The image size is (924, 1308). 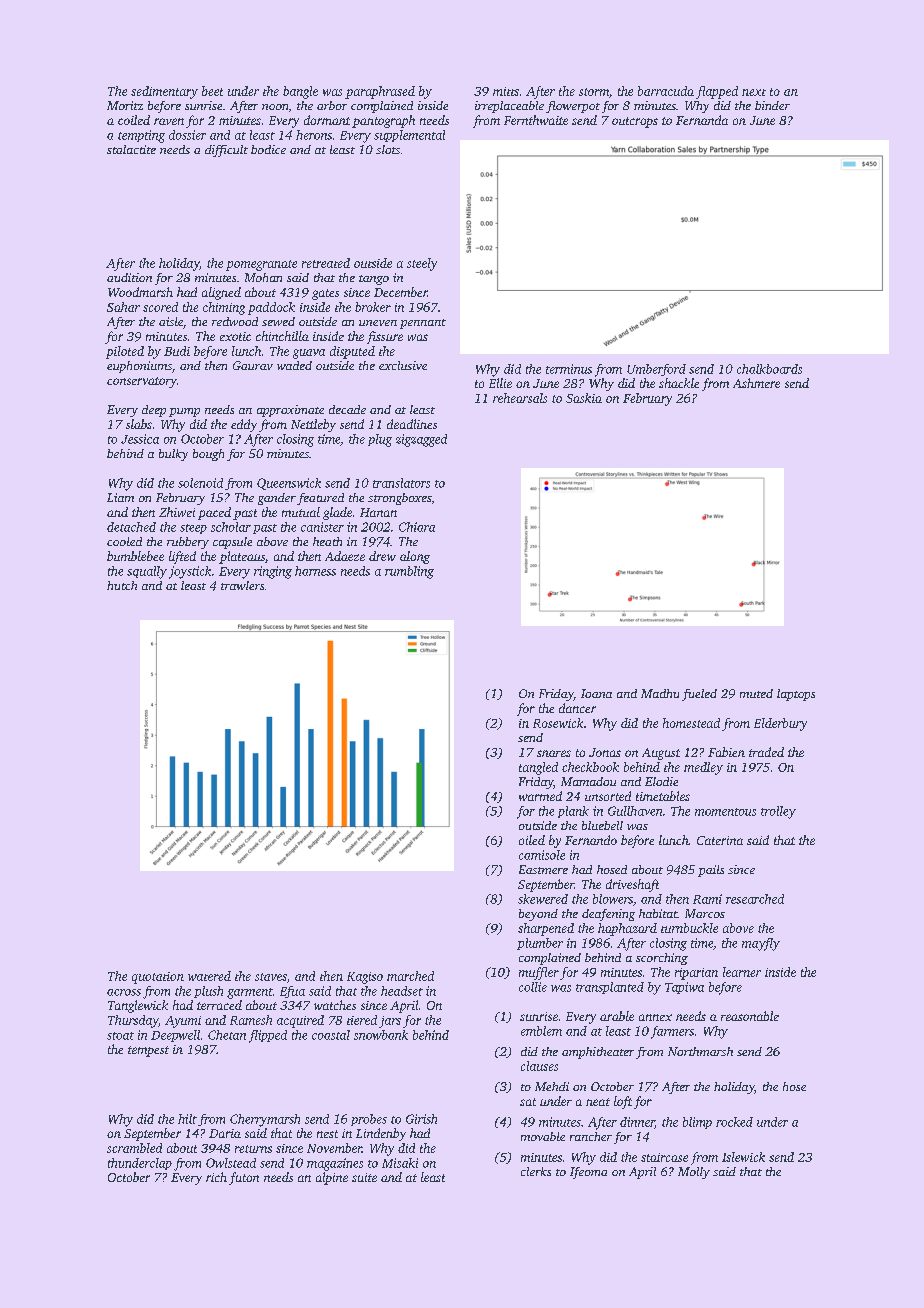 What do you see at coordinates (380, 92) in the screenshot?
I see `paraphrased` at bounding box center [380, 92].
